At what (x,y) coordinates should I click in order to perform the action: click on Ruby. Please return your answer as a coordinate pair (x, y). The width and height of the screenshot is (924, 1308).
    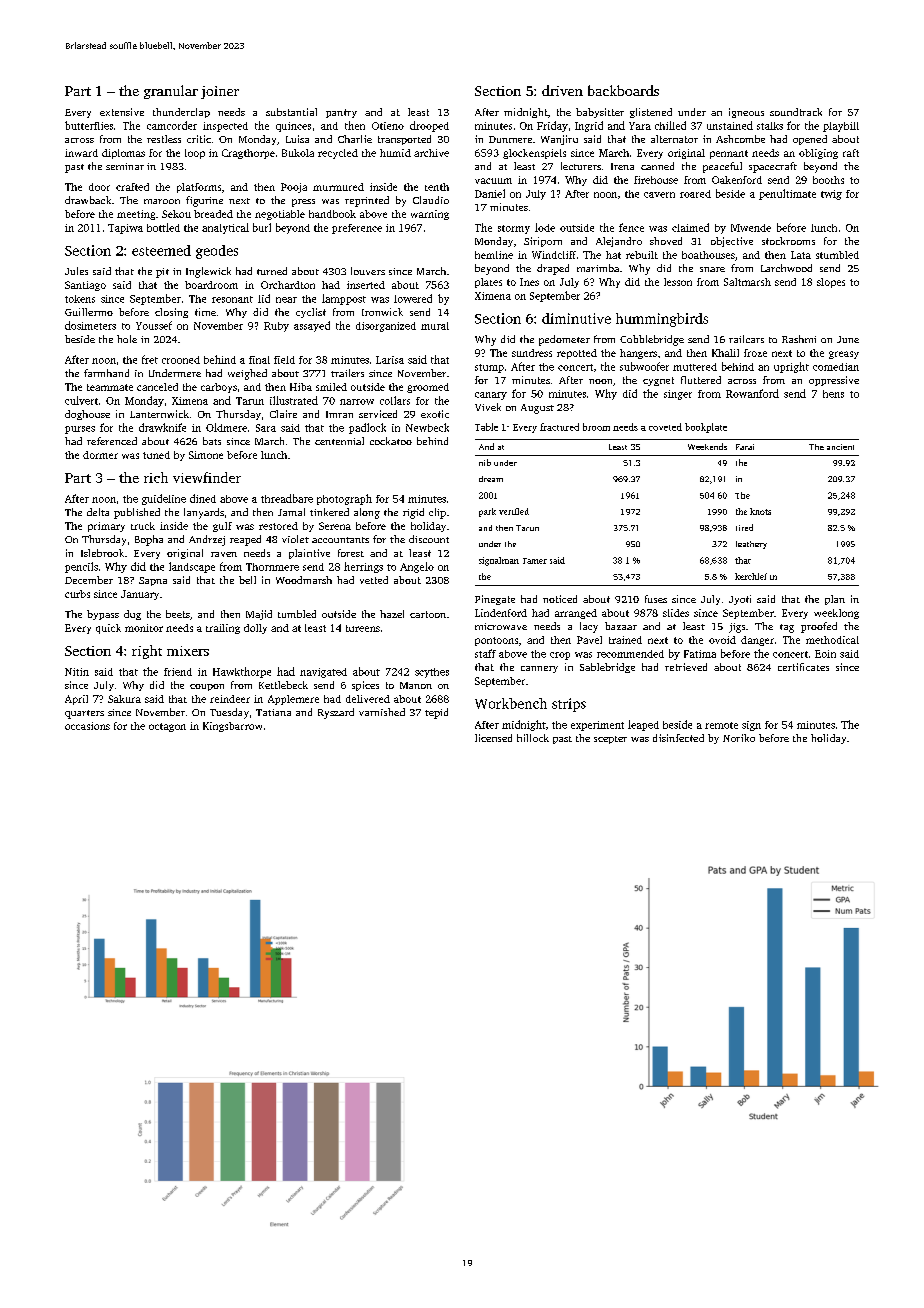
    Looking at the image, I should click on (276, 327).
